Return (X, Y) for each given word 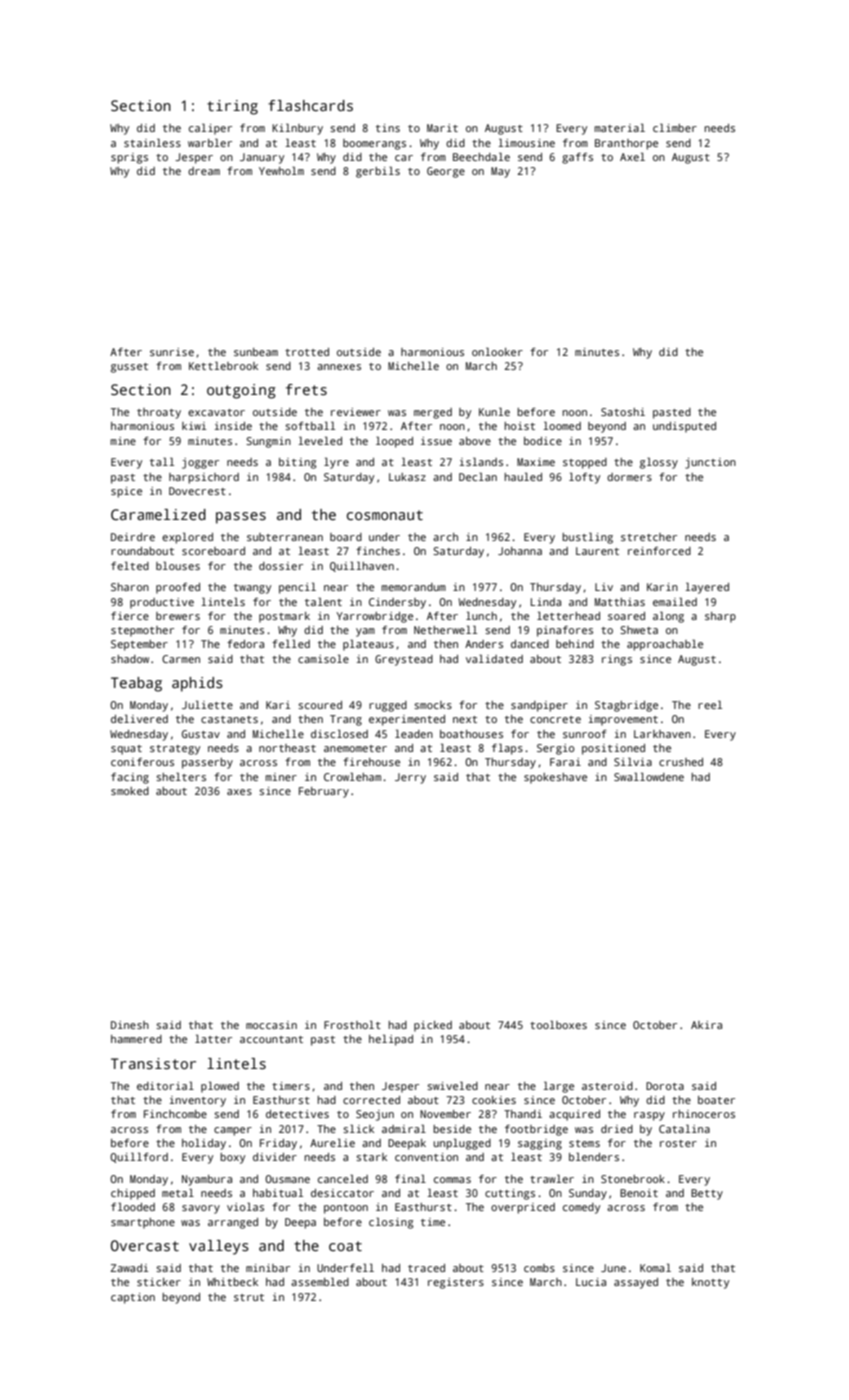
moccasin (271, 1025)
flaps (507, 749)
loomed (562, 425)
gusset (129, 368)
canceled (343, 1178)
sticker (159, 1282)
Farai (565, 762)
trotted (307, 352)
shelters (181, 776)
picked (433, 1026)
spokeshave (555, 778)
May (500, 172)
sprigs (129, 158)
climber (675, 127)
